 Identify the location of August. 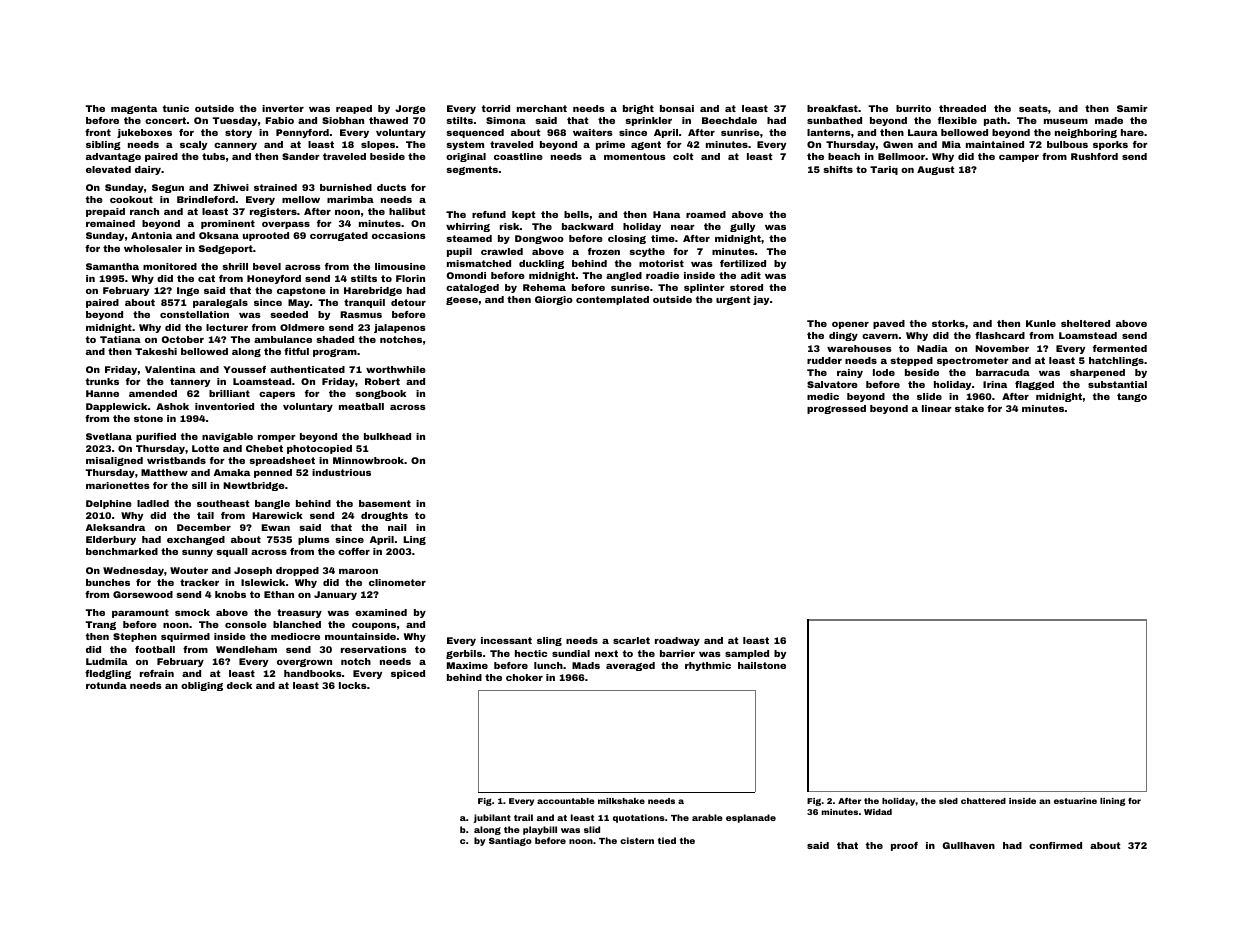
(936, 170).
